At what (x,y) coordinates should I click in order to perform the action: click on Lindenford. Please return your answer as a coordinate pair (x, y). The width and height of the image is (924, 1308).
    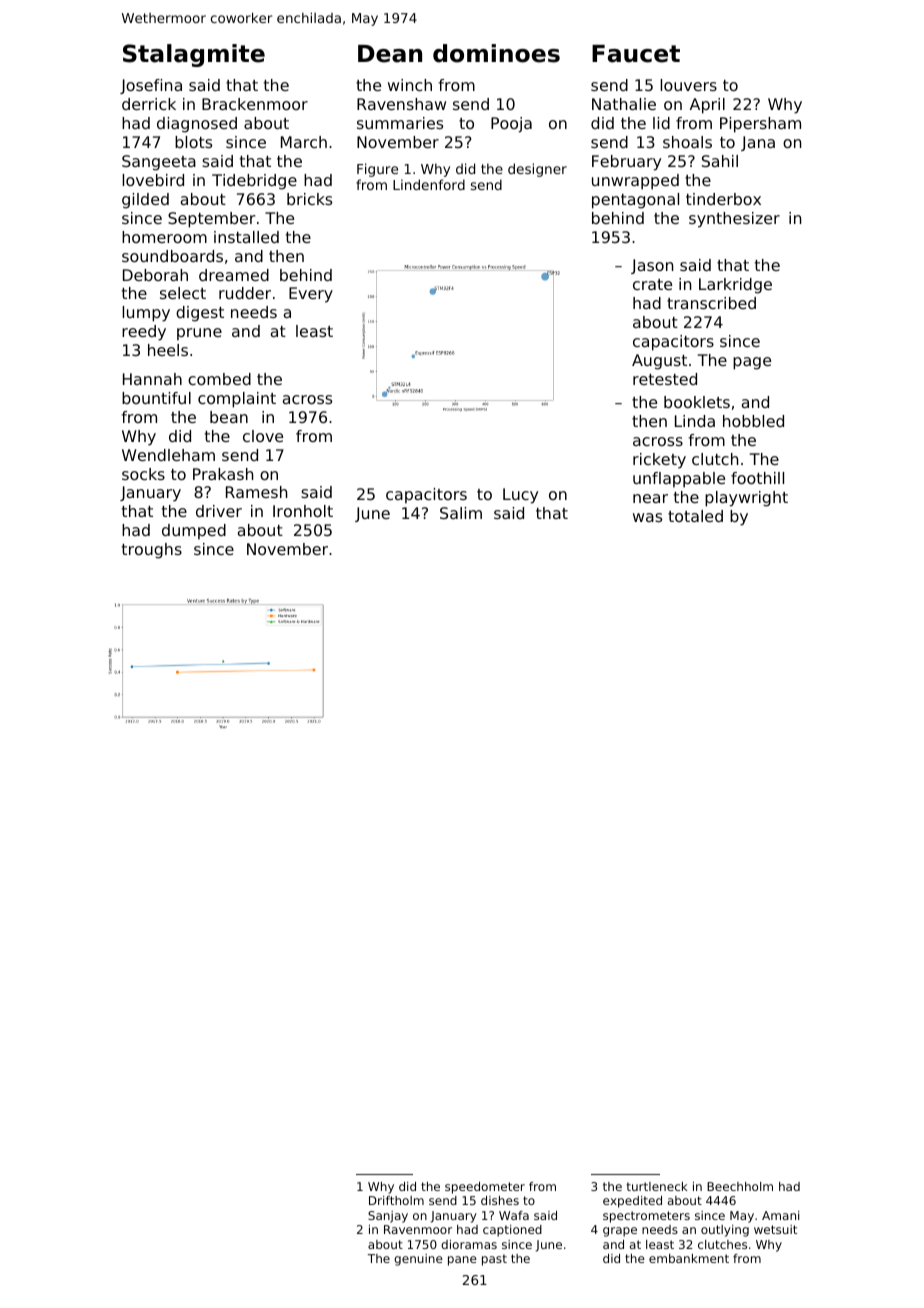
    Looking at the image, I should click on (429, 184).
